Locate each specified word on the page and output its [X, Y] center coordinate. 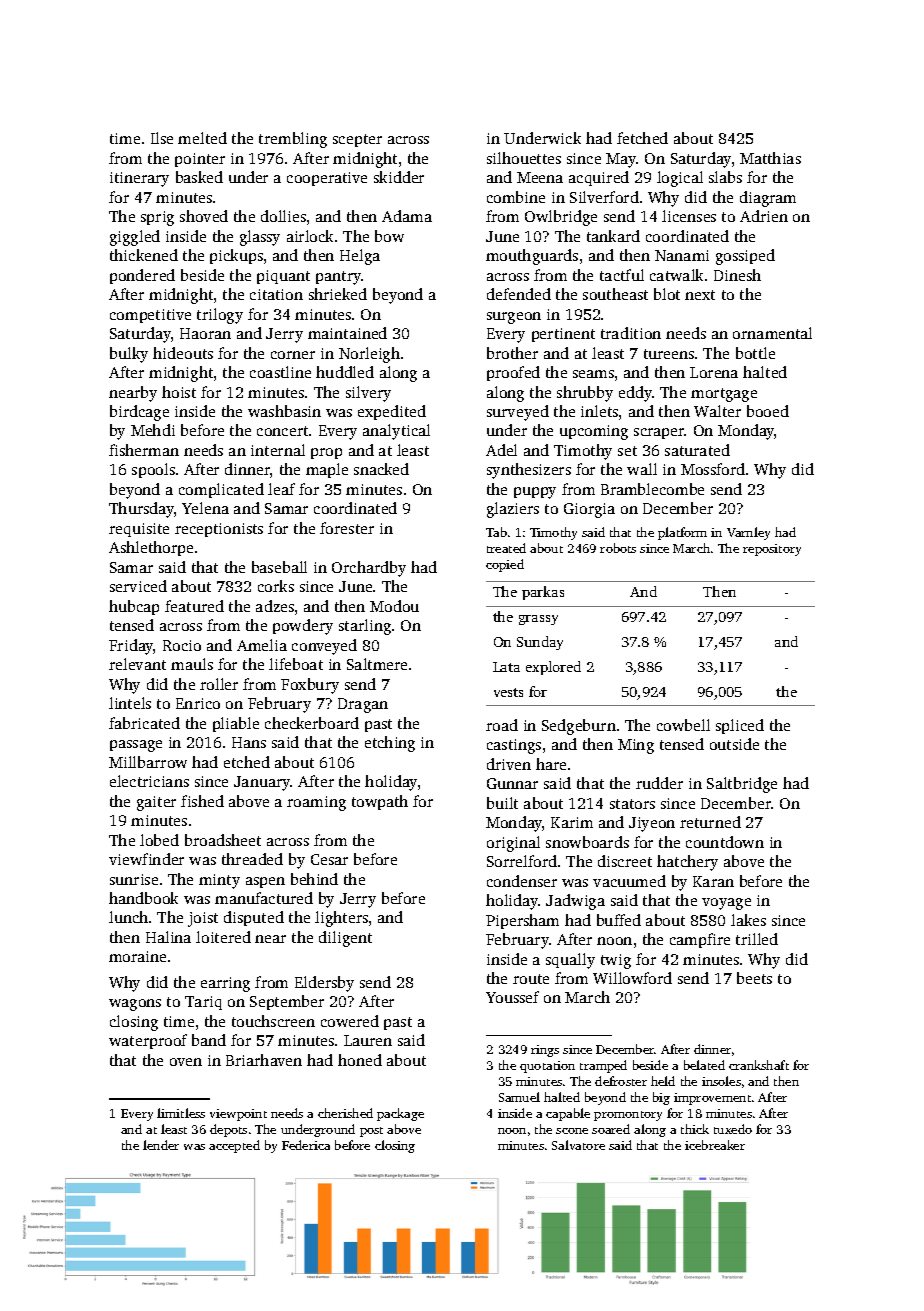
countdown [725, 842]
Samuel [519, 1097]
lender [161, 1145]
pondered [142, 276]
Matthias [770, 158]
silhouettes [524, 158]
